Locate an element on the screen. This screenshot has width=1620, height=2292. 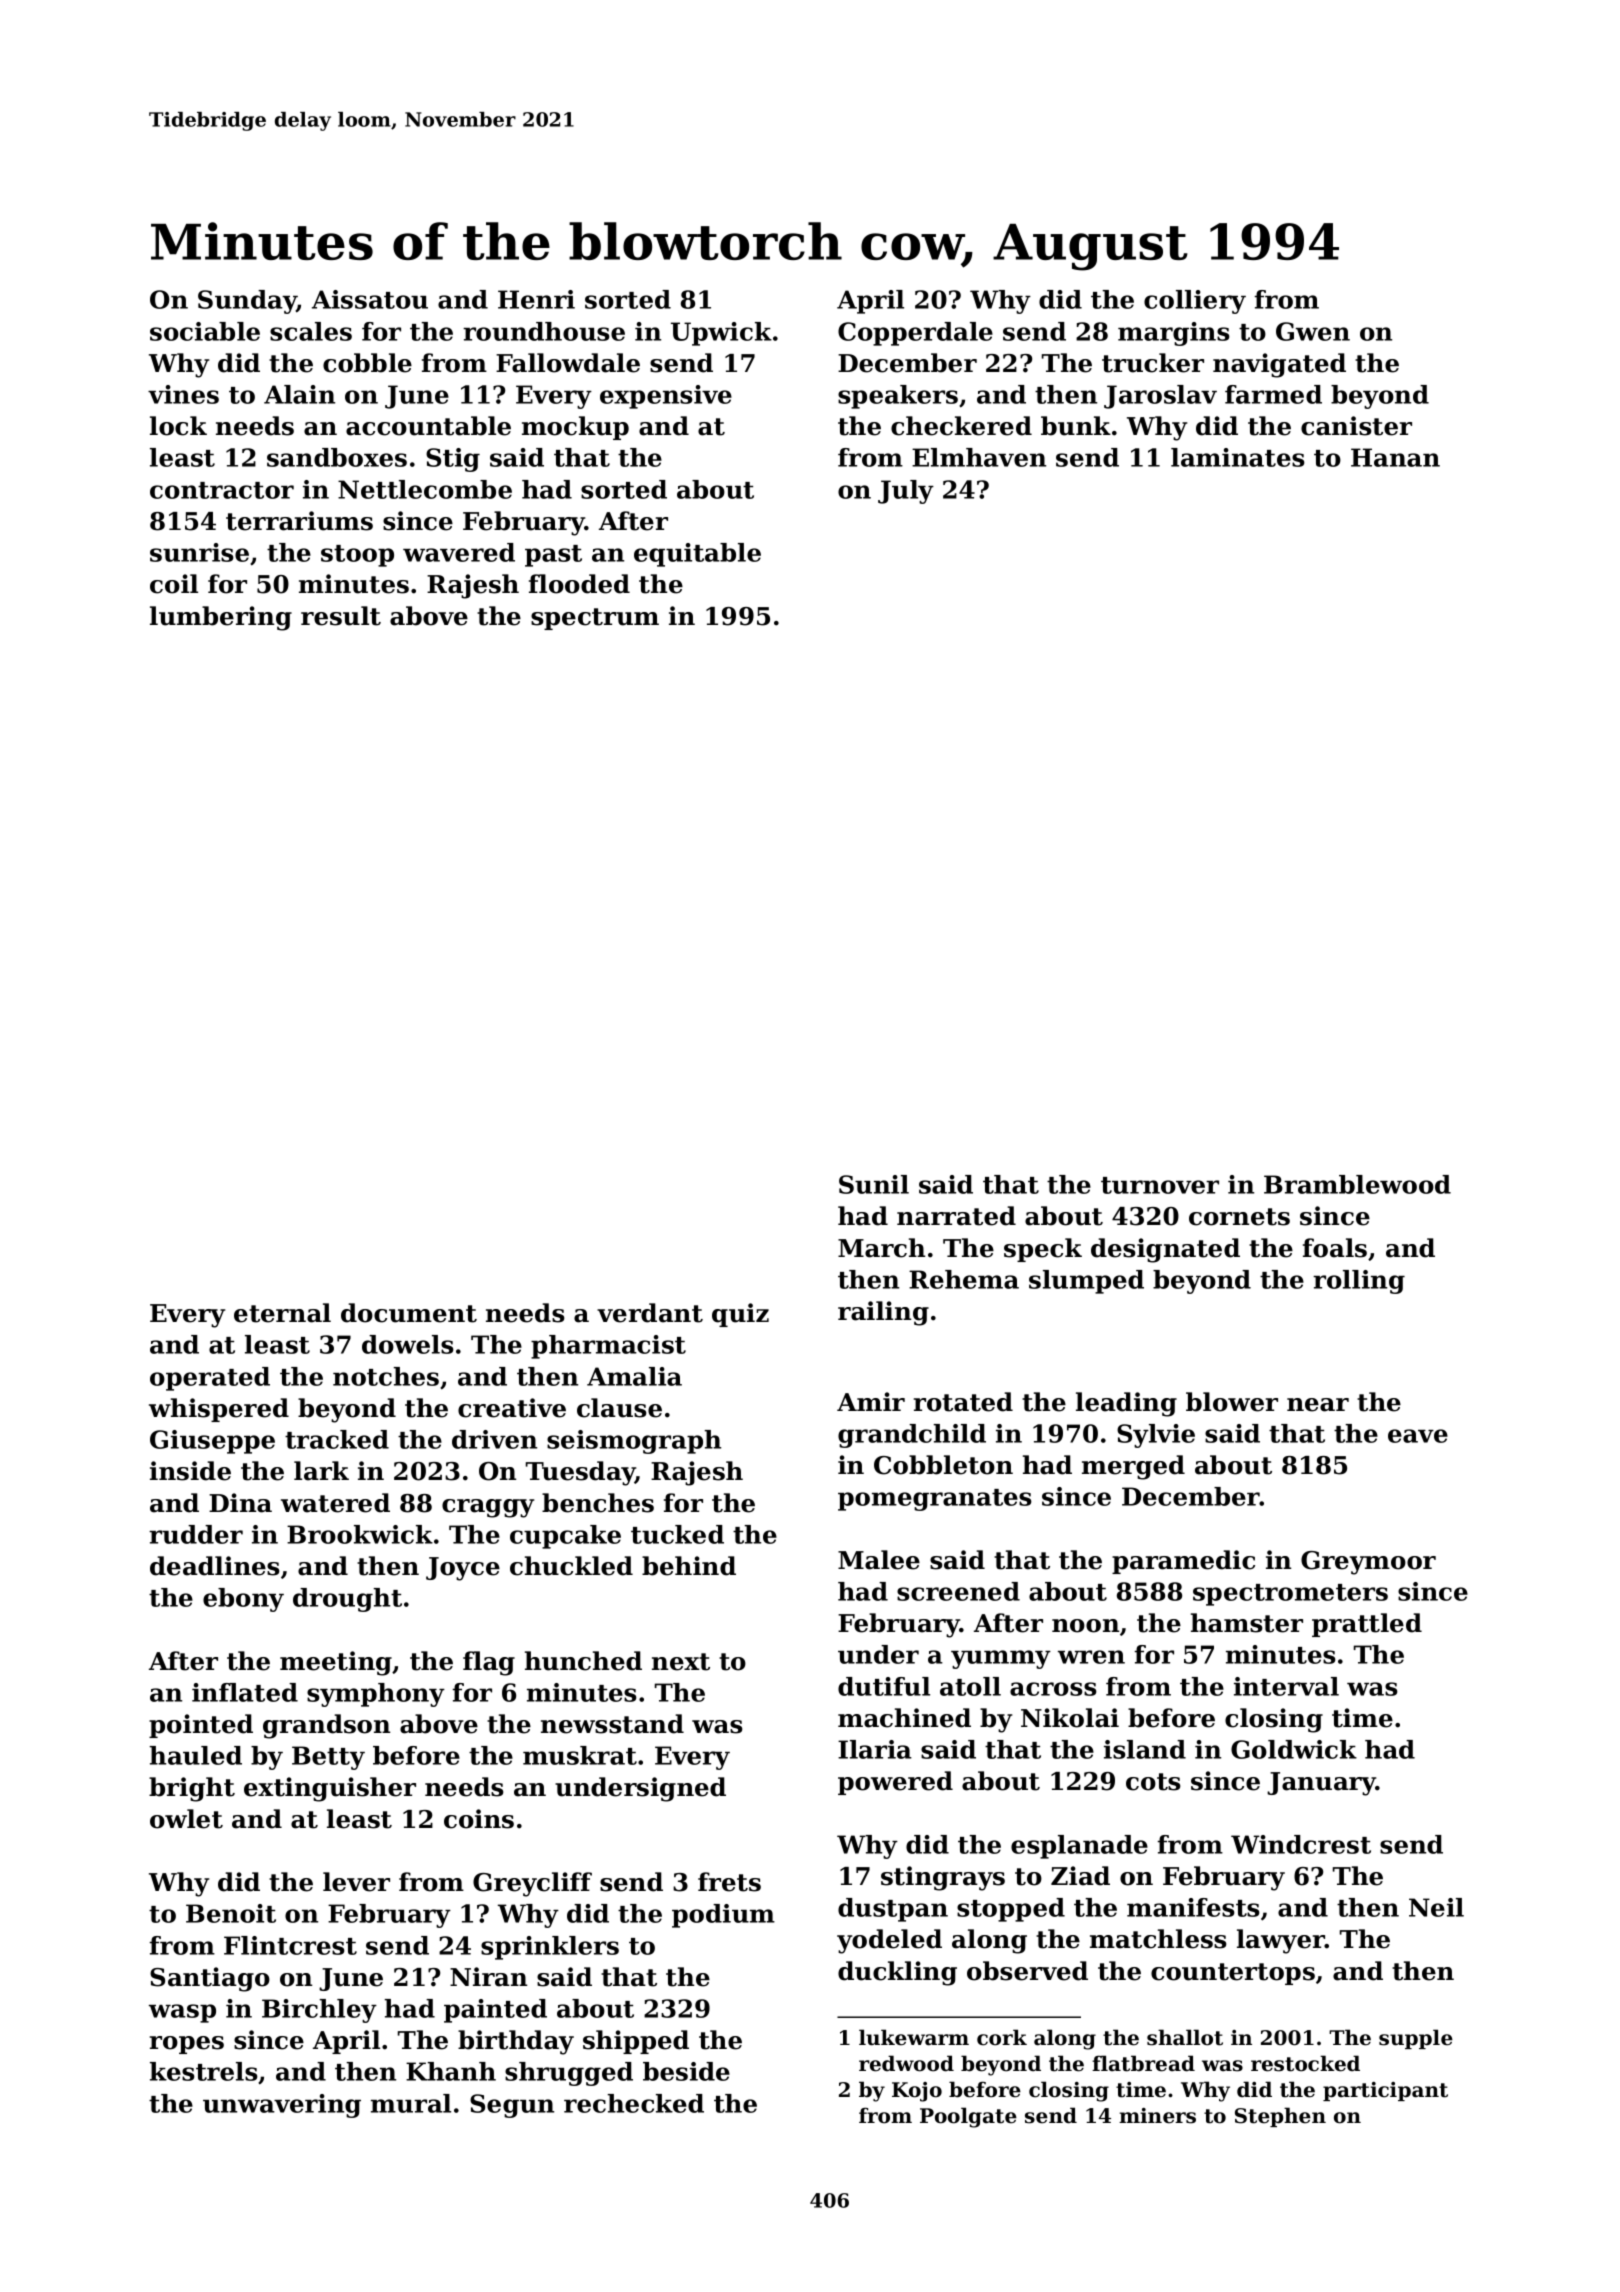
Elmhaven is located at coordinates (979, 457).
